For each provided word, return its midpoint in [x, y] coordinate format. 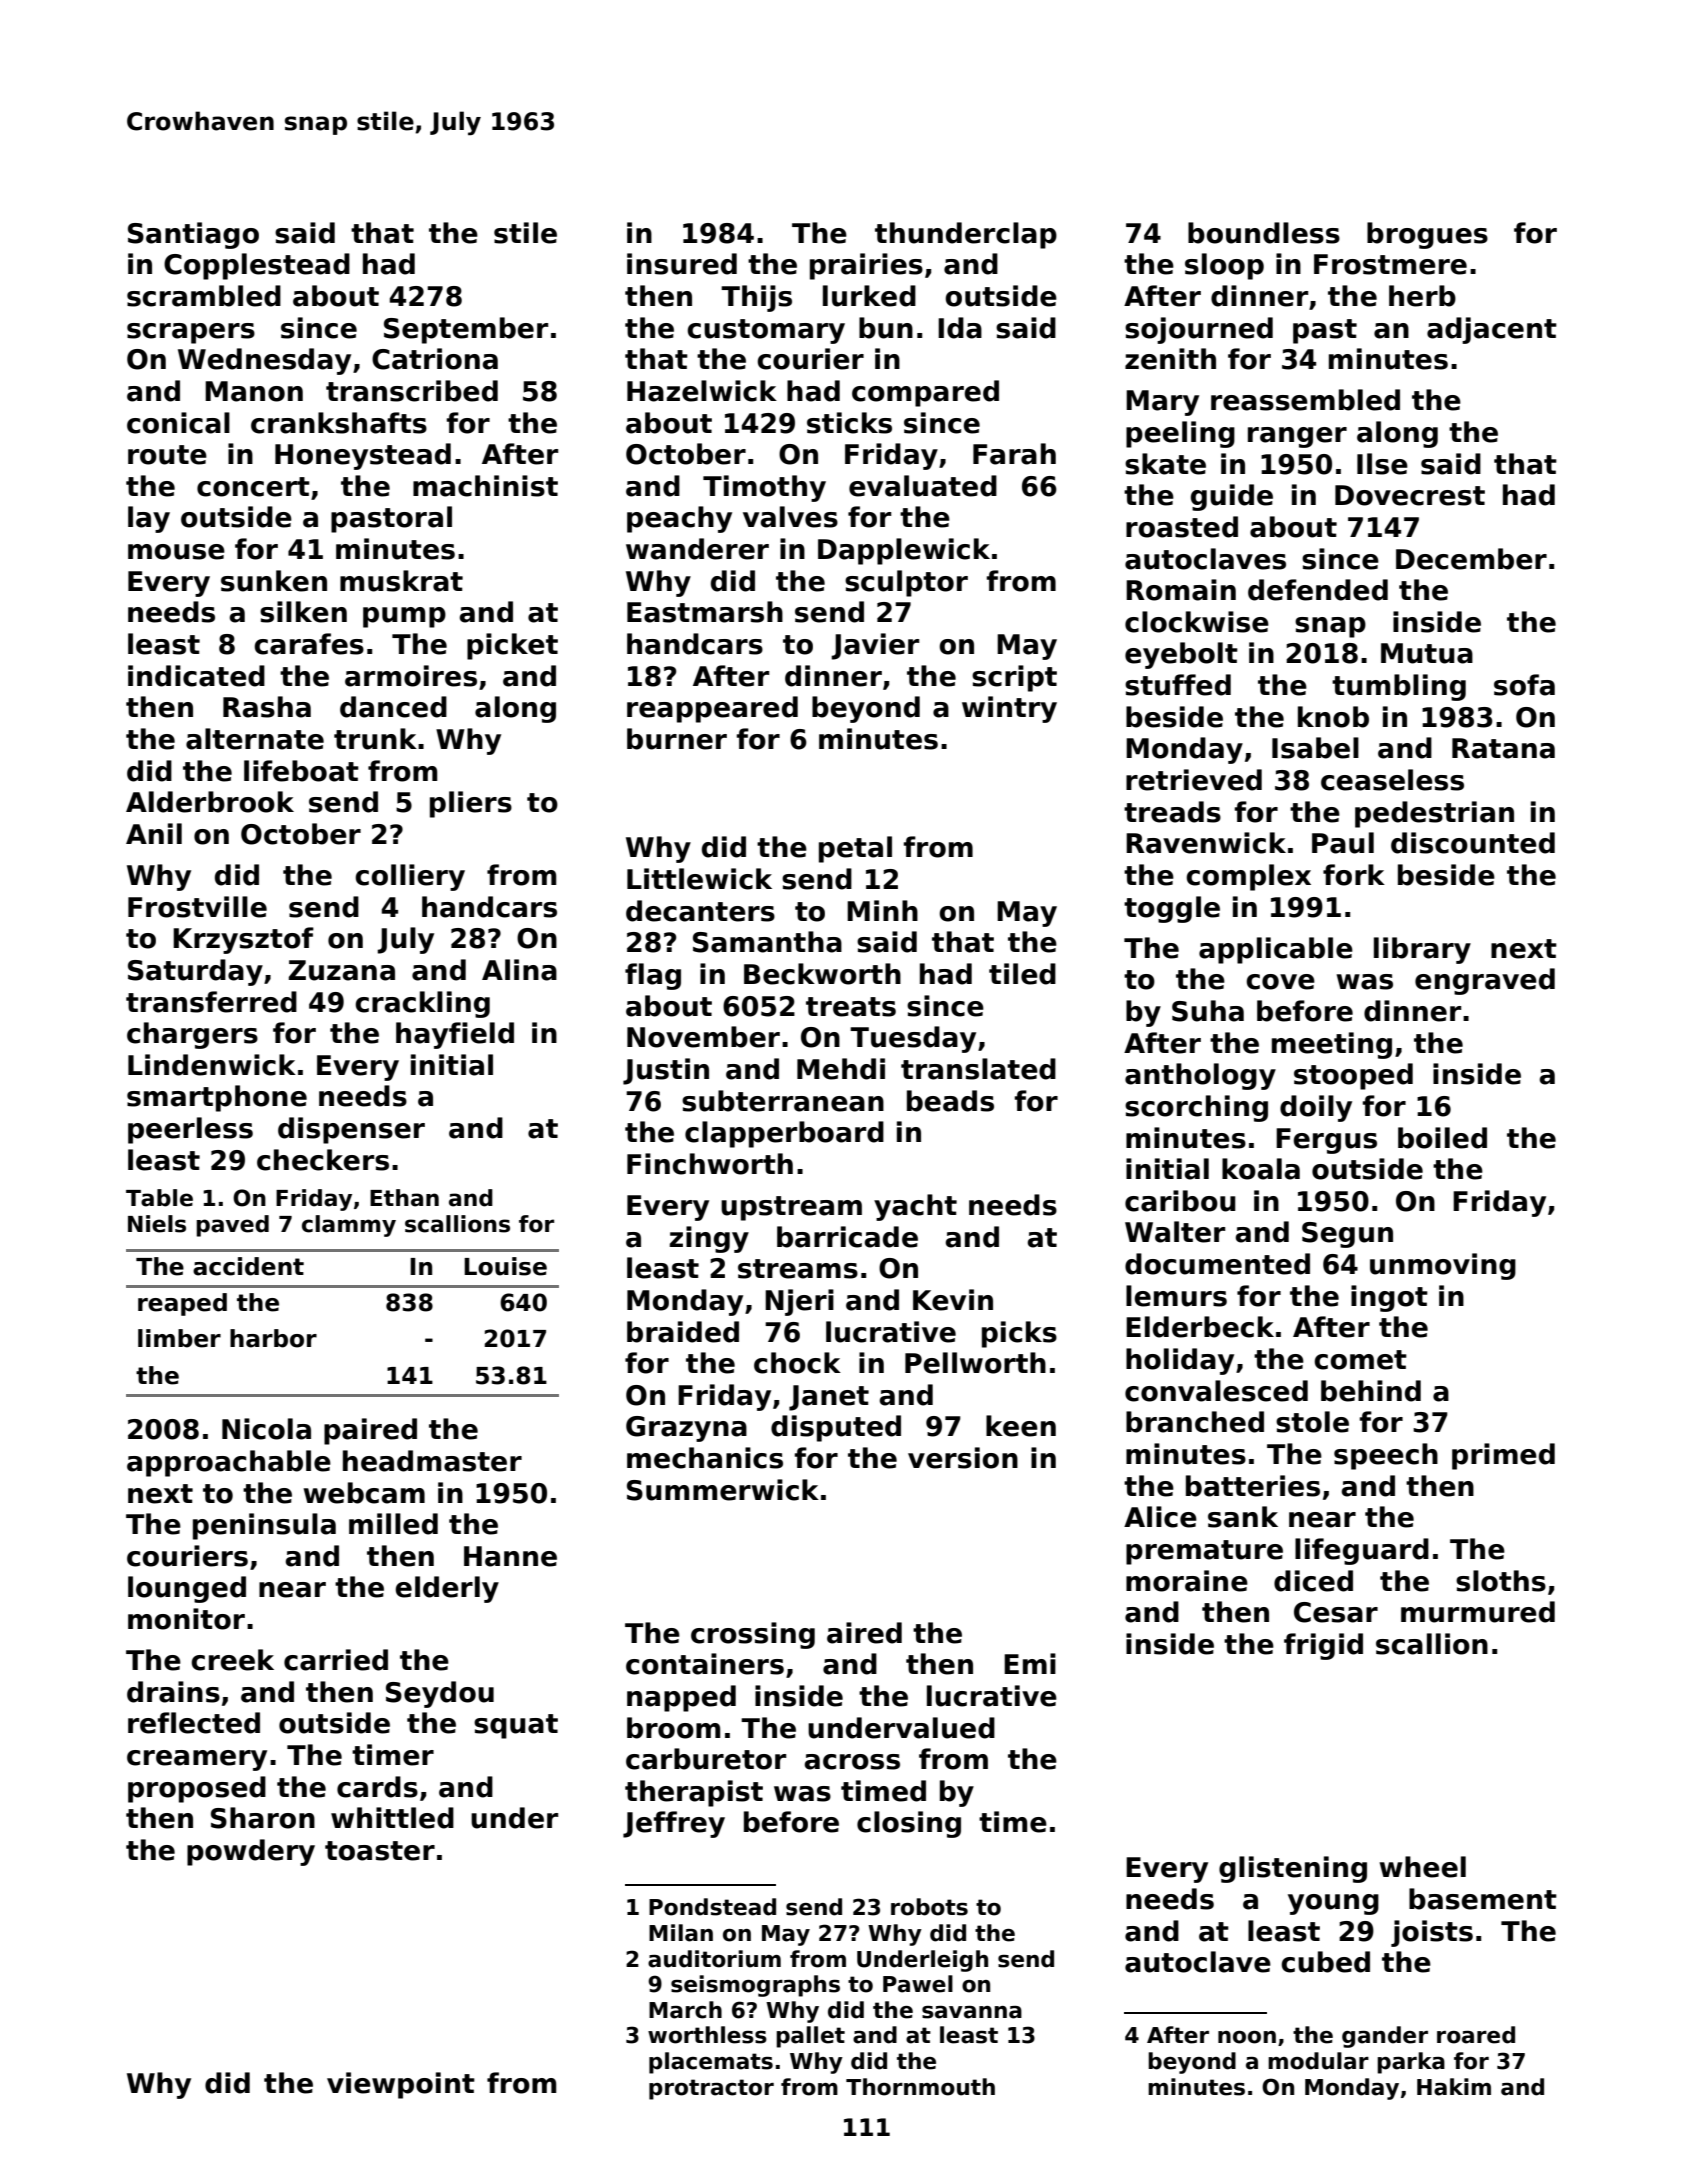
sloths [1501, 1581]
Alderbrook [210, 802]
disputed [836, 1428]
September [466, 330]
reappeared [712, 709]
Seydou [440, 1694]
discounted [1473, 843]
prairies [866, 266]
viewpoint [401, 2085]
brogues [1427, 235]
